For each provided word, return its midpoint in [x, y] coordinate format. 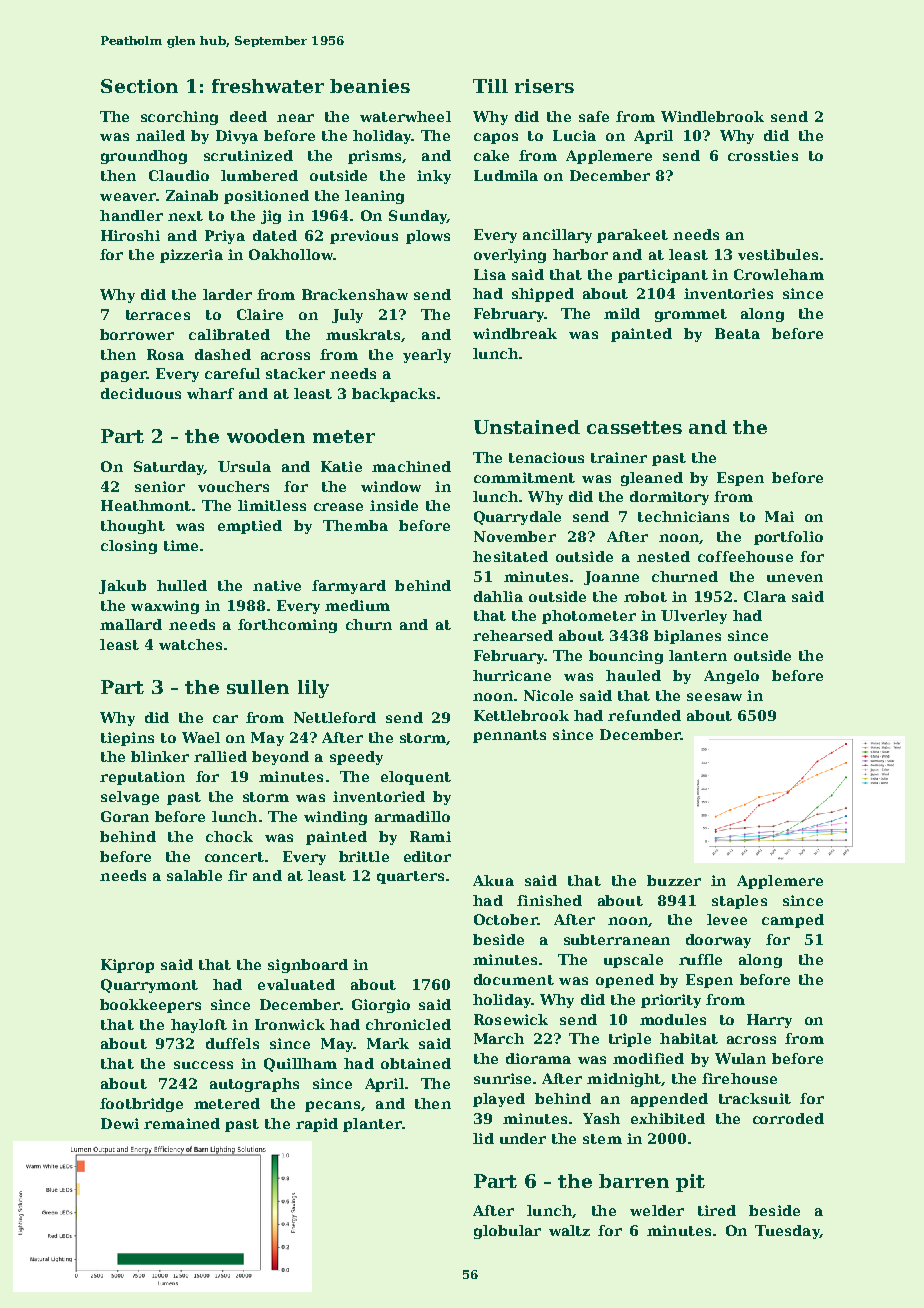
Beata [737, 333]
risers [544, 86]
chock [229, 836]
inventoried [379, 796]
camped [793, 921]
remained [182, 1123]
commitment [524, 477]
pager [123, 376]
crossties [763, 155]
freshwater [268, 86]
